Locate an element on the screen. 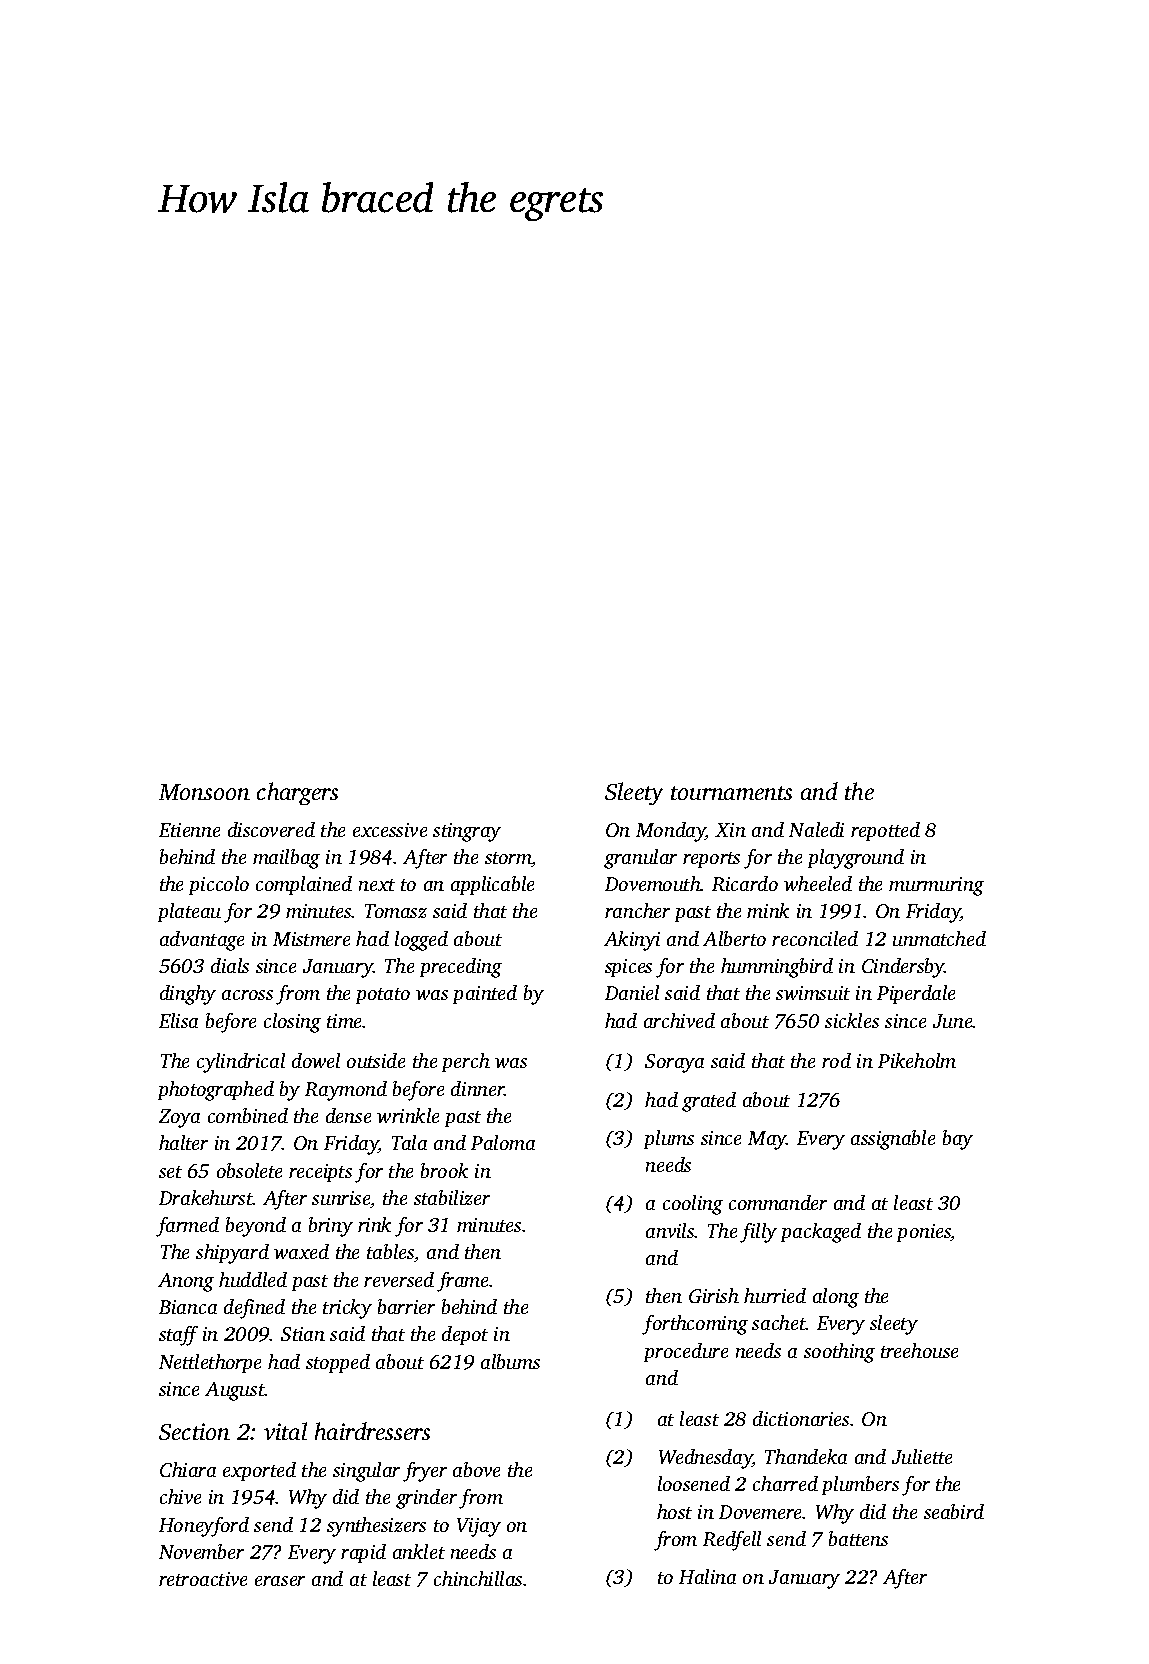 This screenshot has width=1149, height=1664. Monday is located at coordinates (671, 832).
